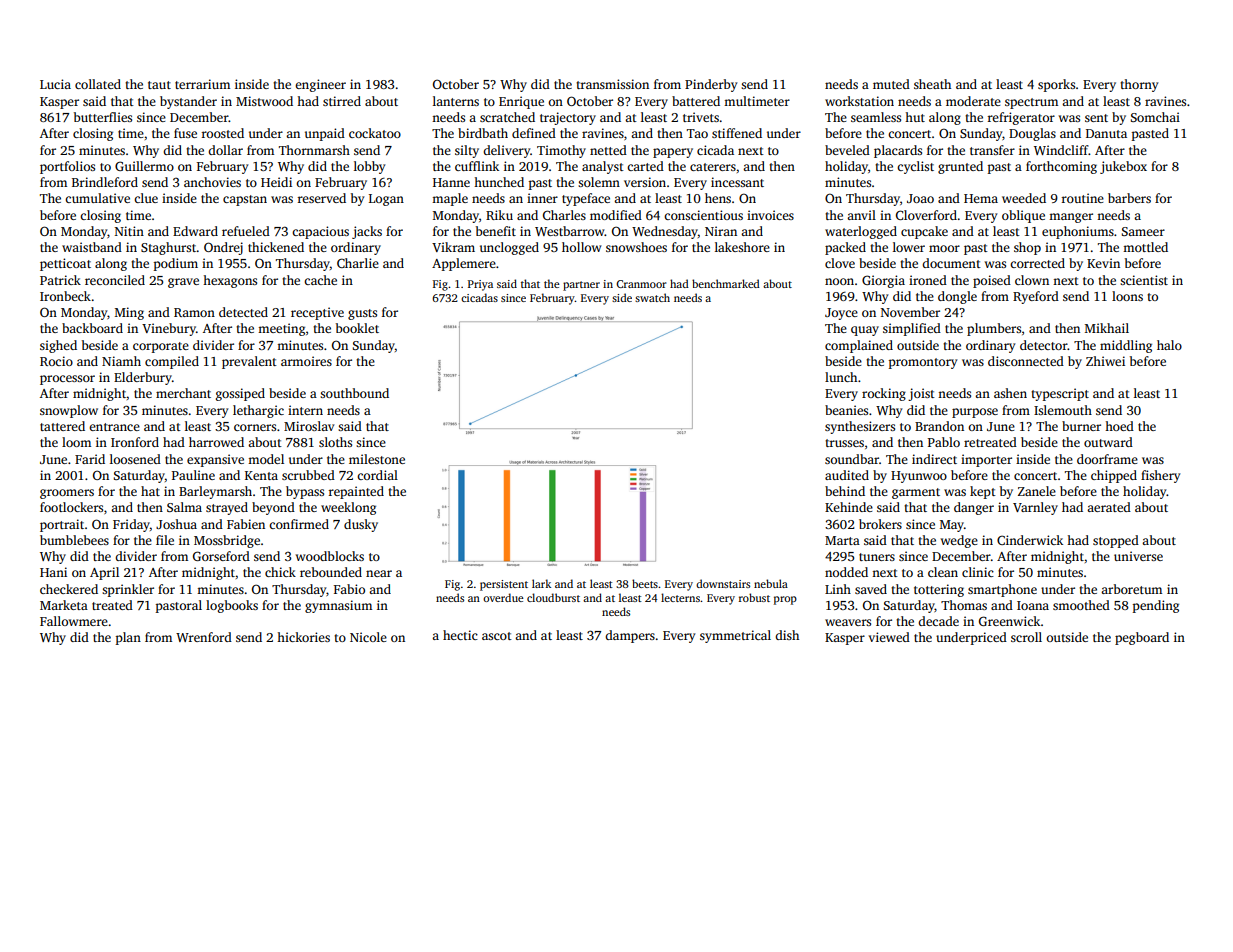  I want to click on dusky, so click(361, 525).
